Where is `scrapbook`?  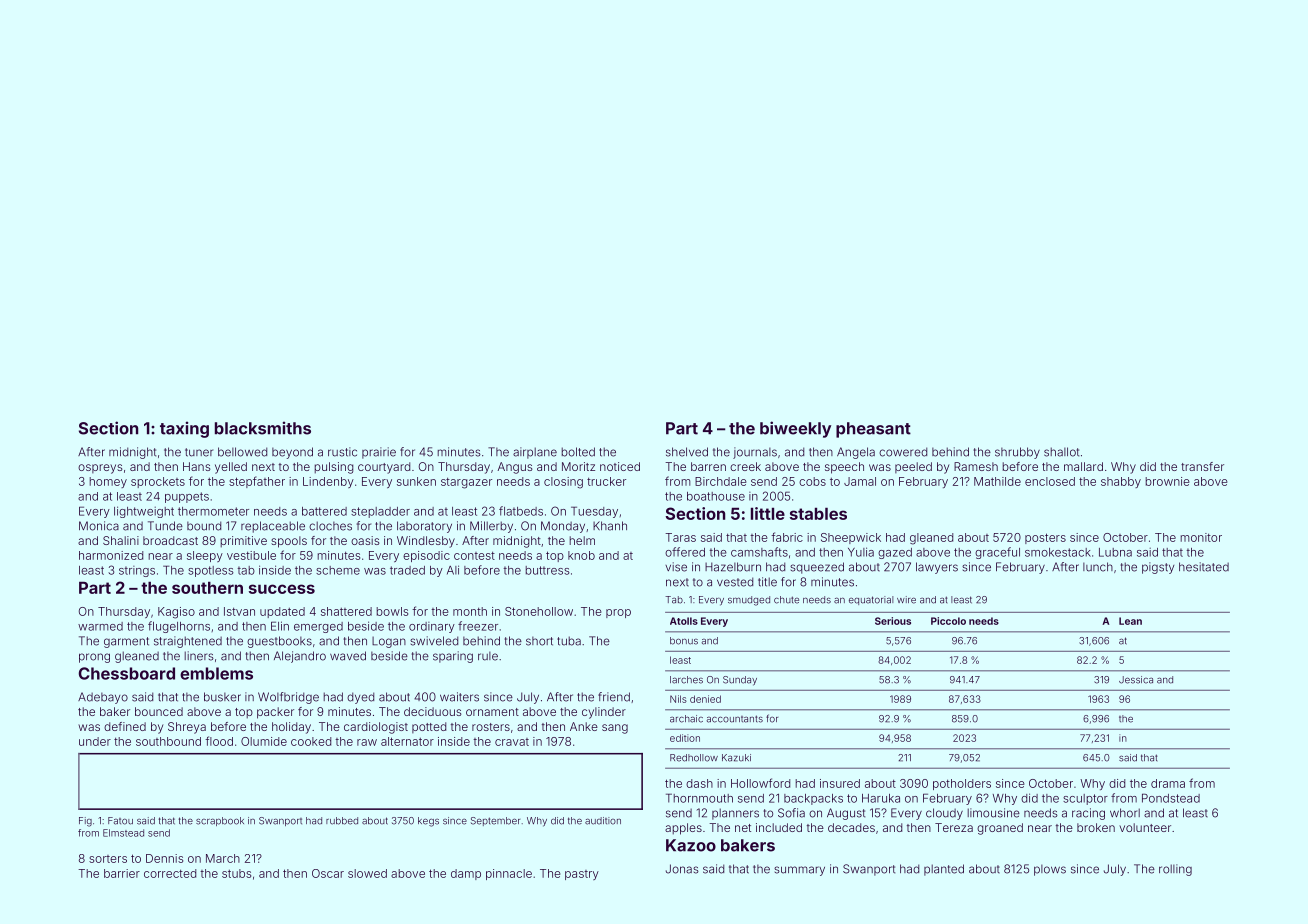 scrapbook is located at coordinates (220, 821).
